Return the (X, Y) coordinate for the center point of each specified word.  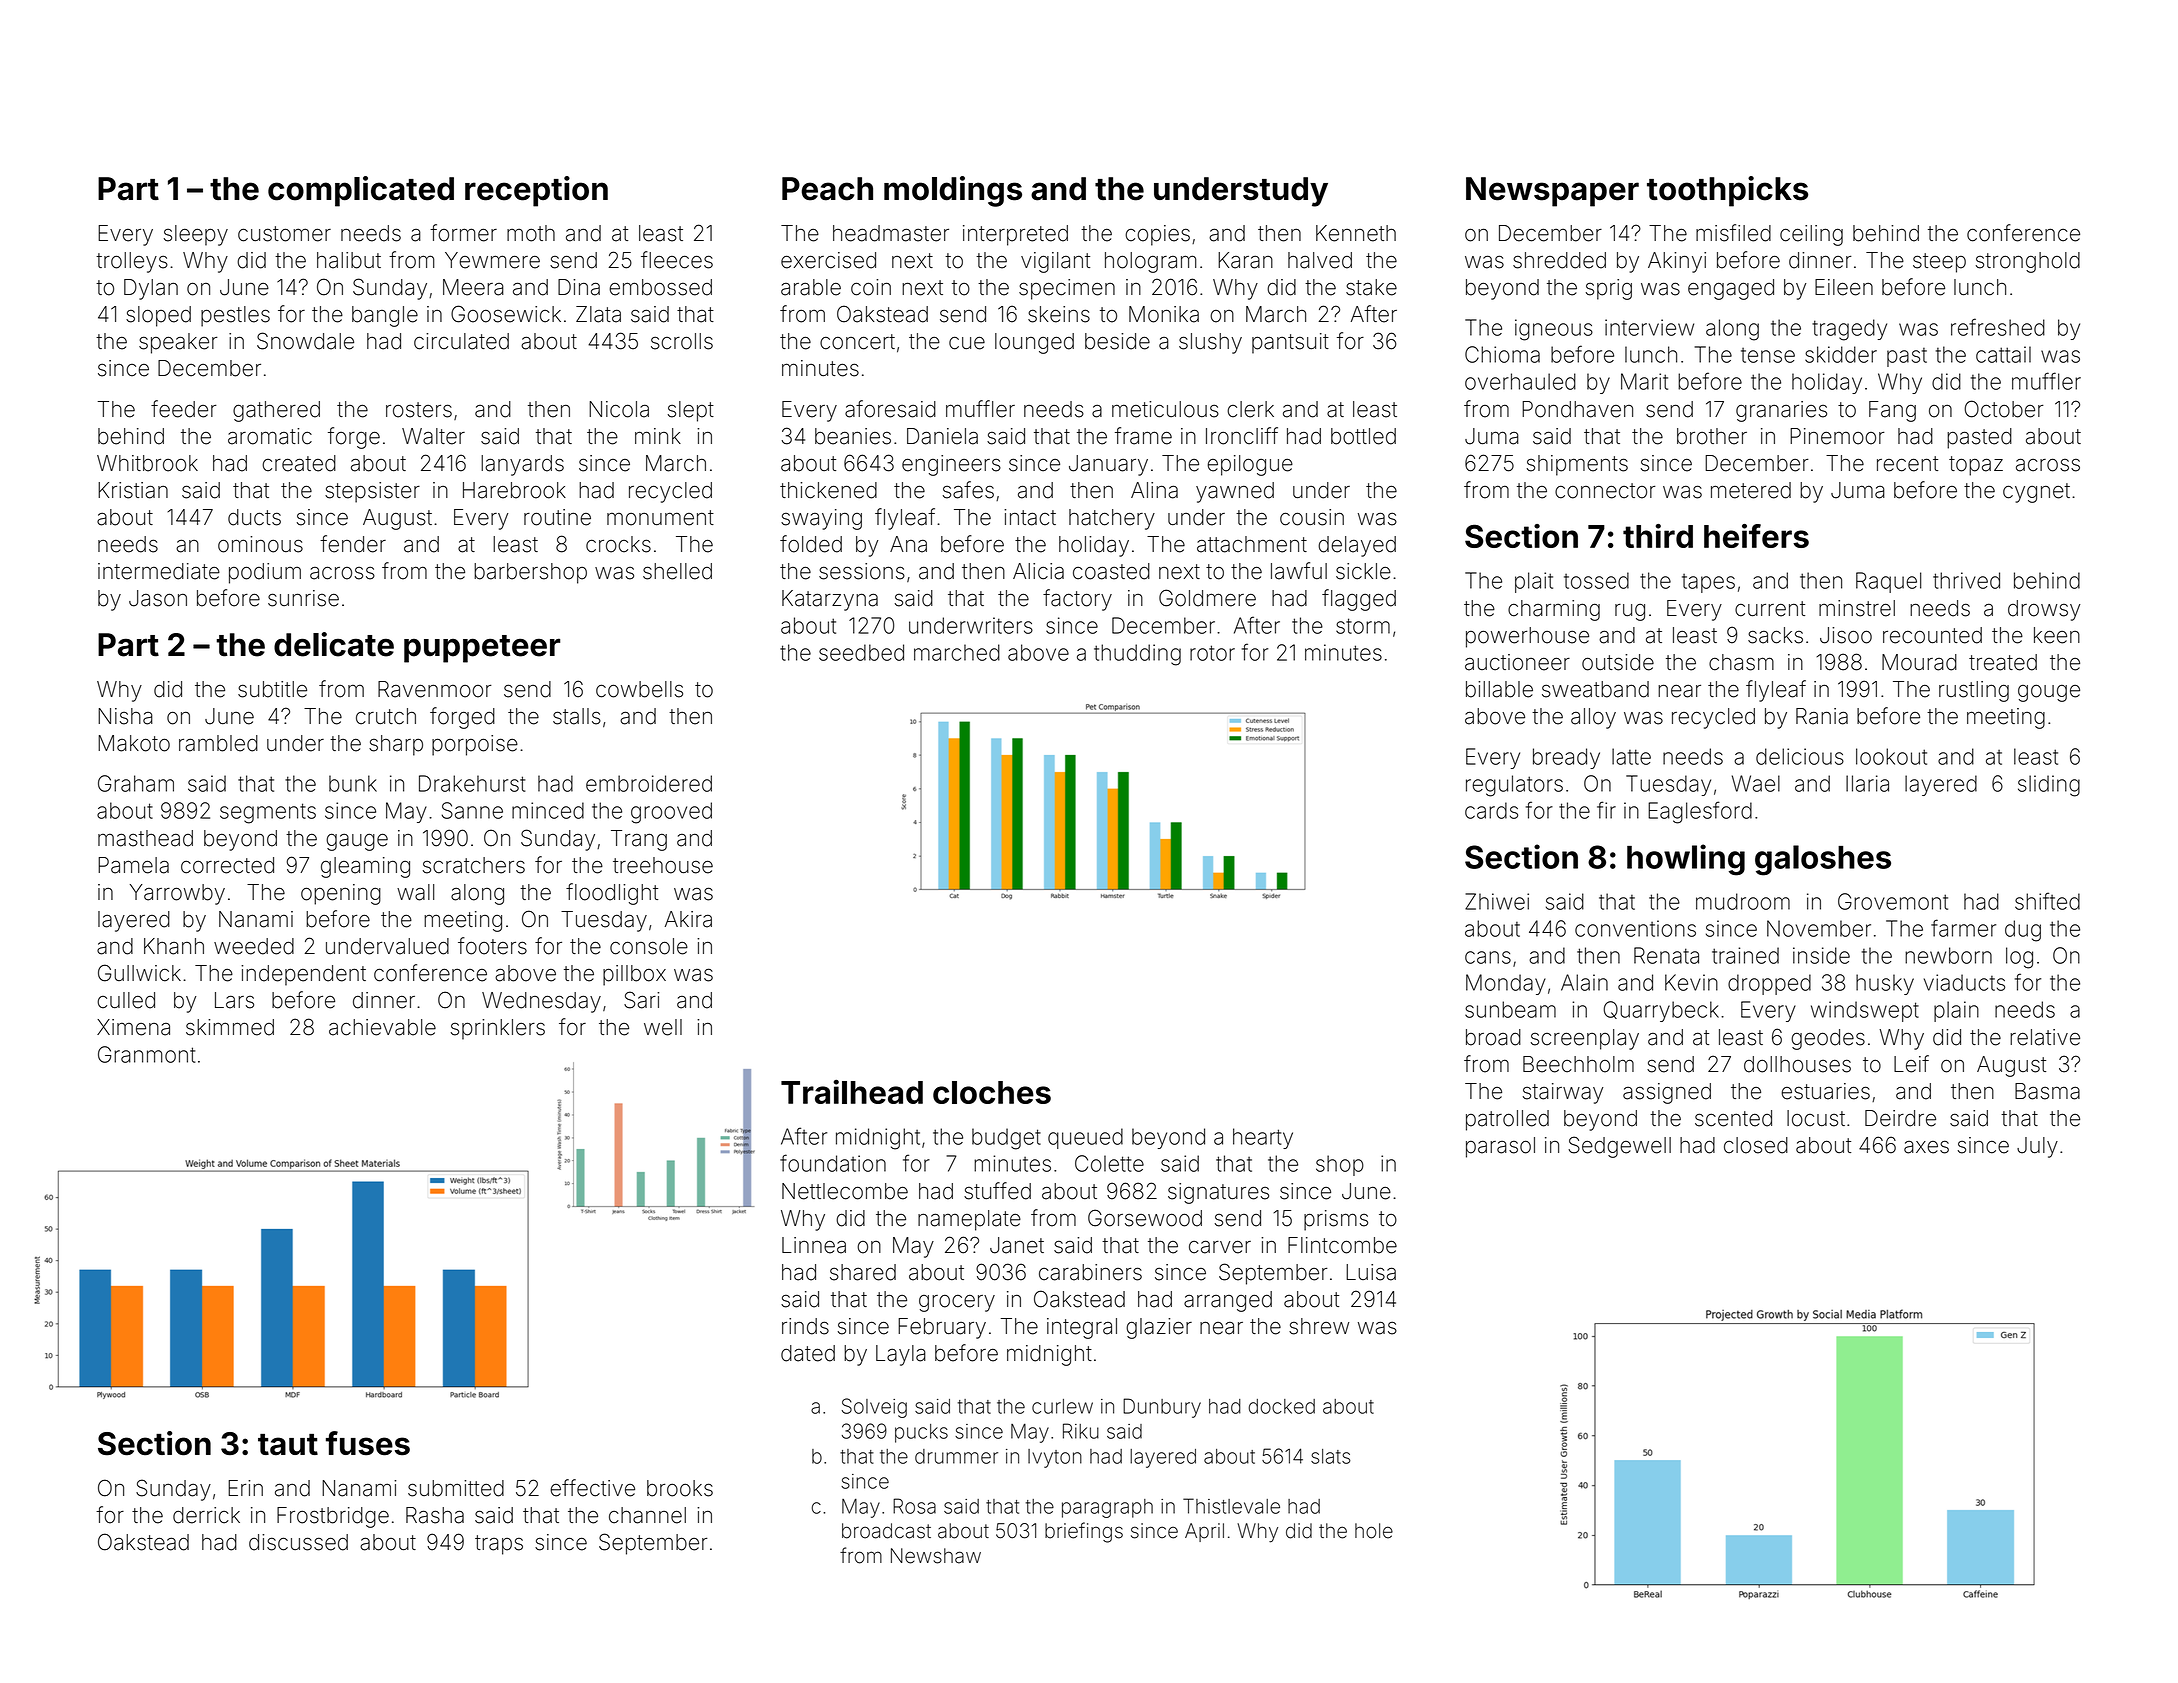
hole (1374, 1531)
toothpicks (1727, 191)
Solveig (874, 1408)
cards (1491, 810)
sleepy (196, 235)
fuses (368, 1443)
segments (268, 813)
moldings (953, 191)
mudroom (1743, 901)
